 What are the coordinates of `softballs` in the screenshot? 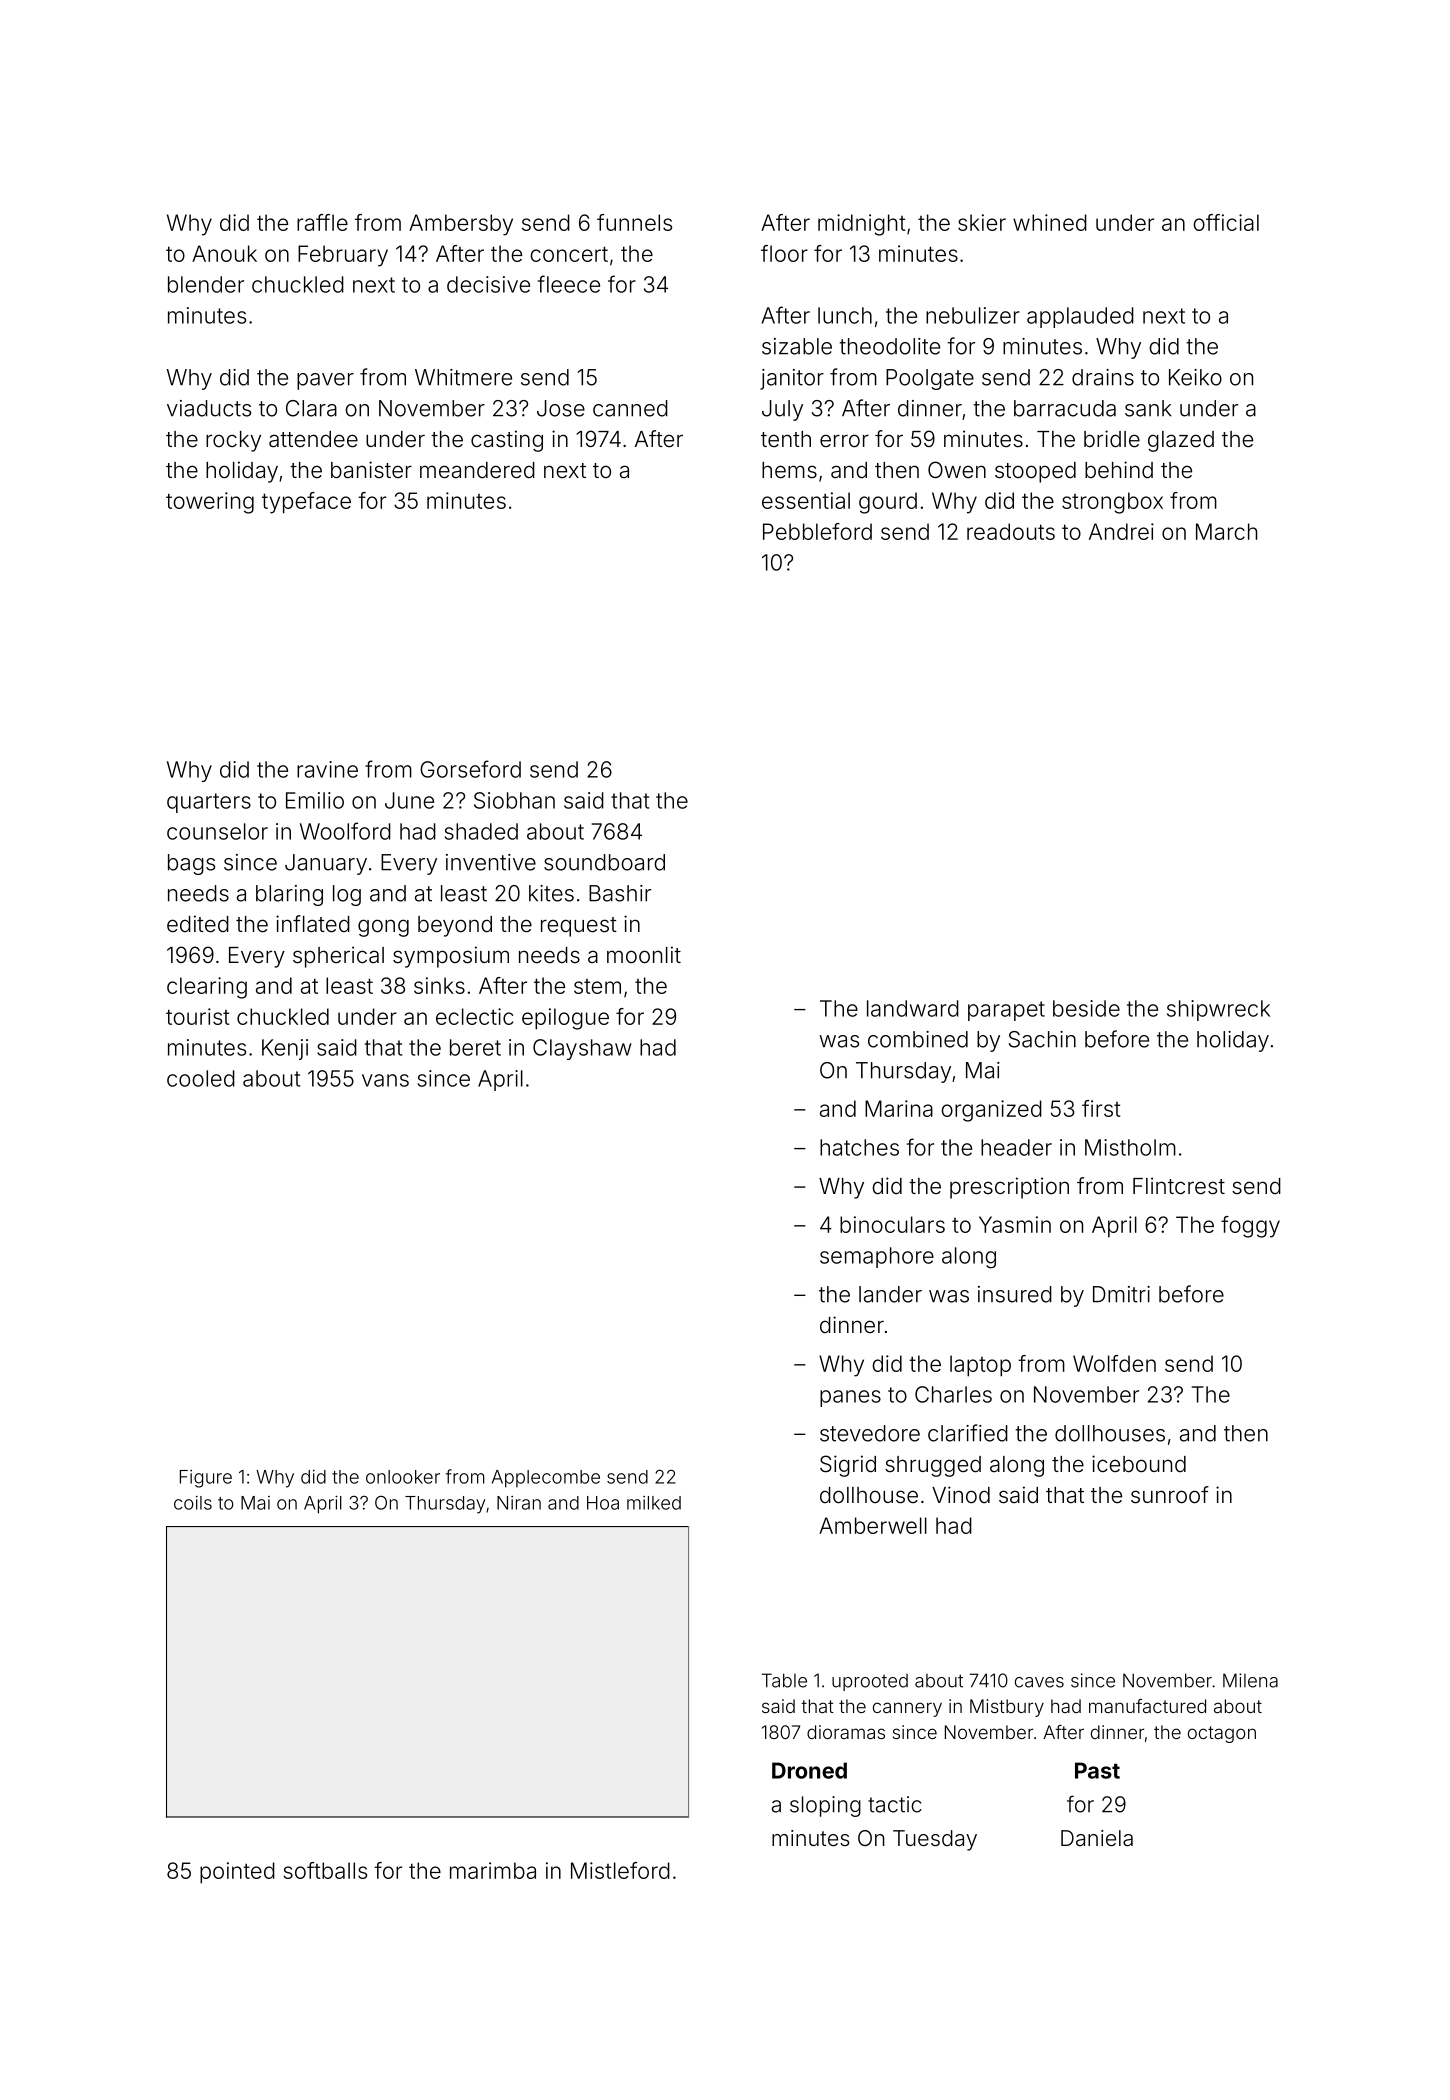 It's located at (325, 1870).
